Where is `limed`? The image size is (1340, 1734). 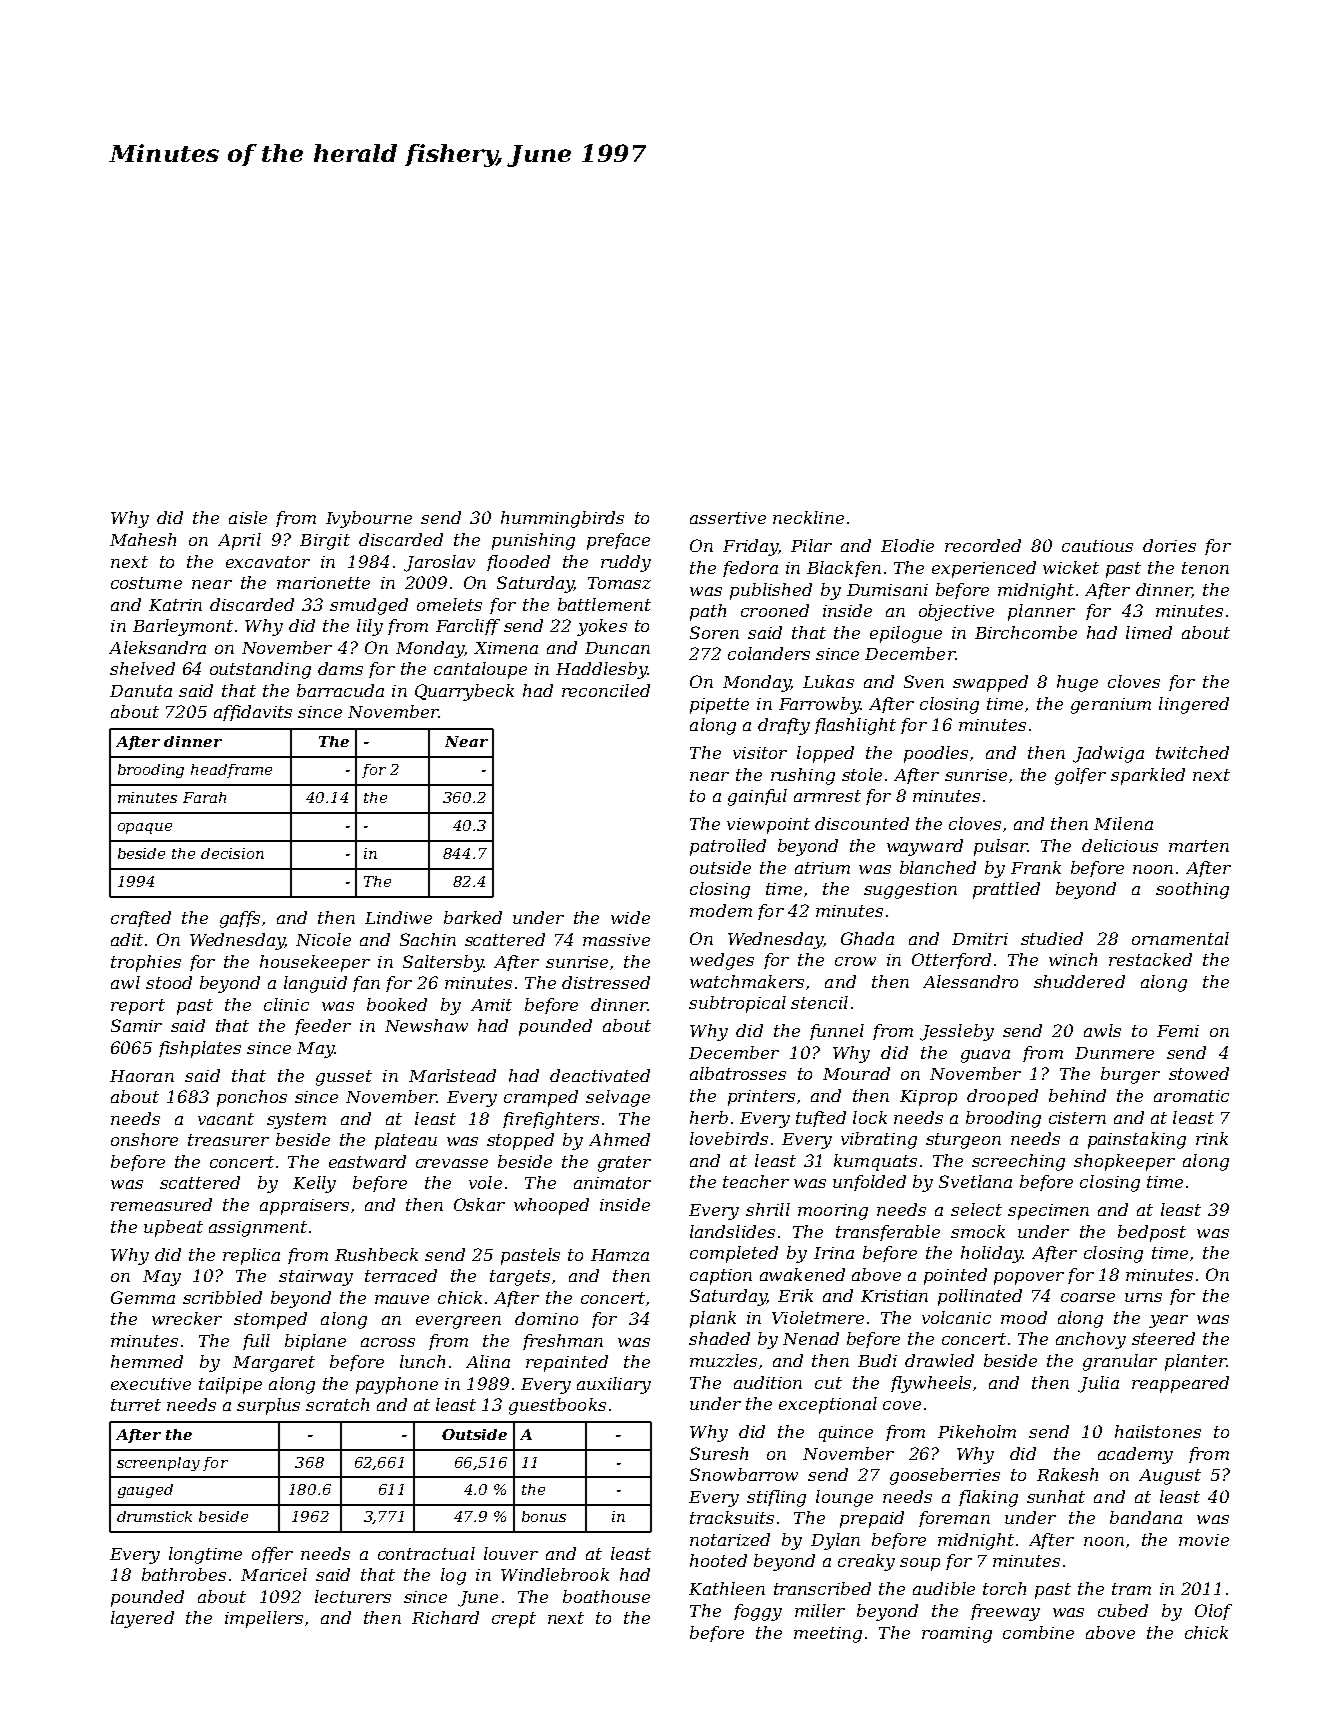
limed is located at coordinates (1149, 632).
